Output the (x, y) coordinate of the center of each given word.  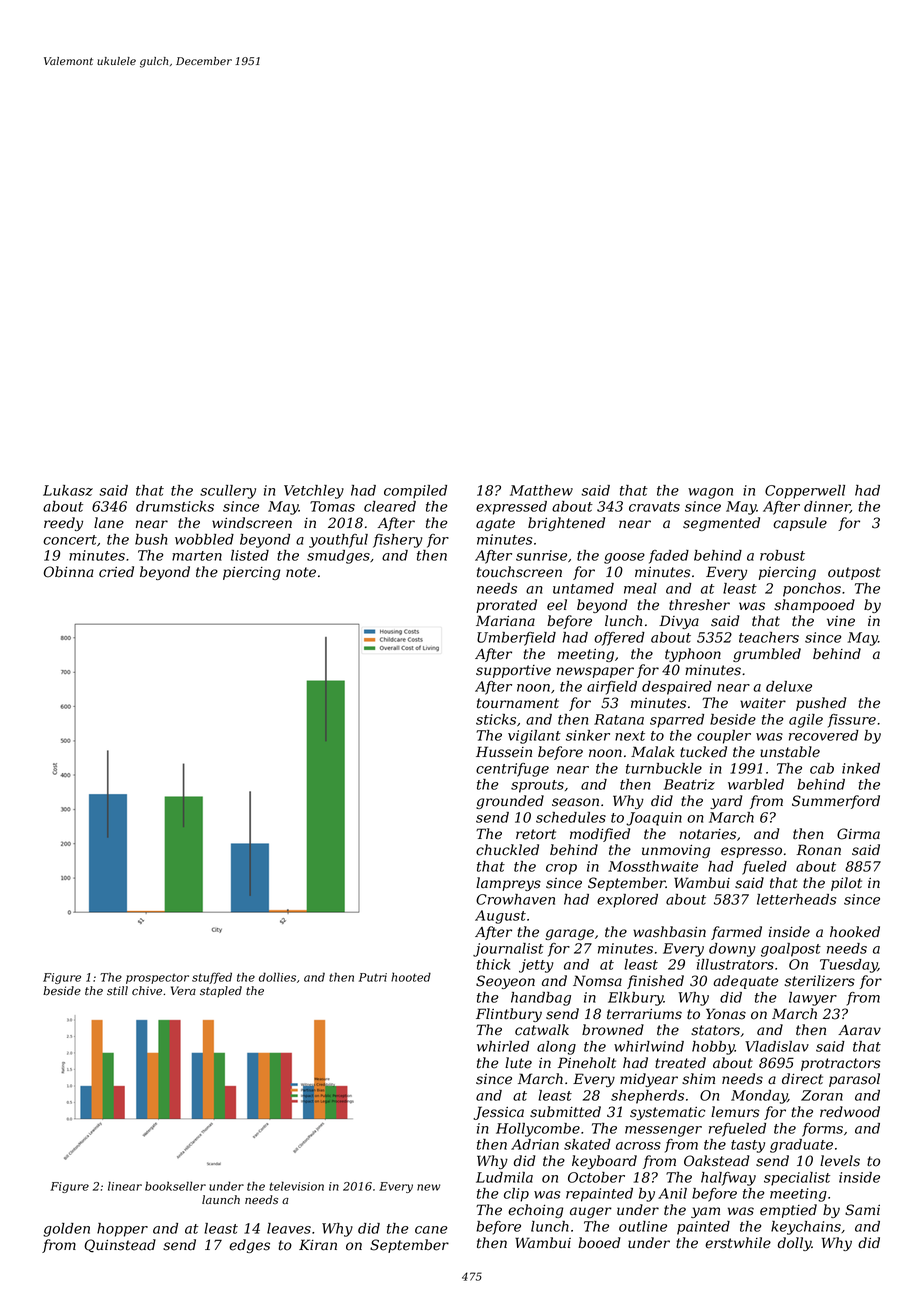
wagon (710, 493)
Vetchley (314, 492)
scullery (228, 492)
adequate (746, 982)
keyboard (604, 1162)
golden (66, 1230)
